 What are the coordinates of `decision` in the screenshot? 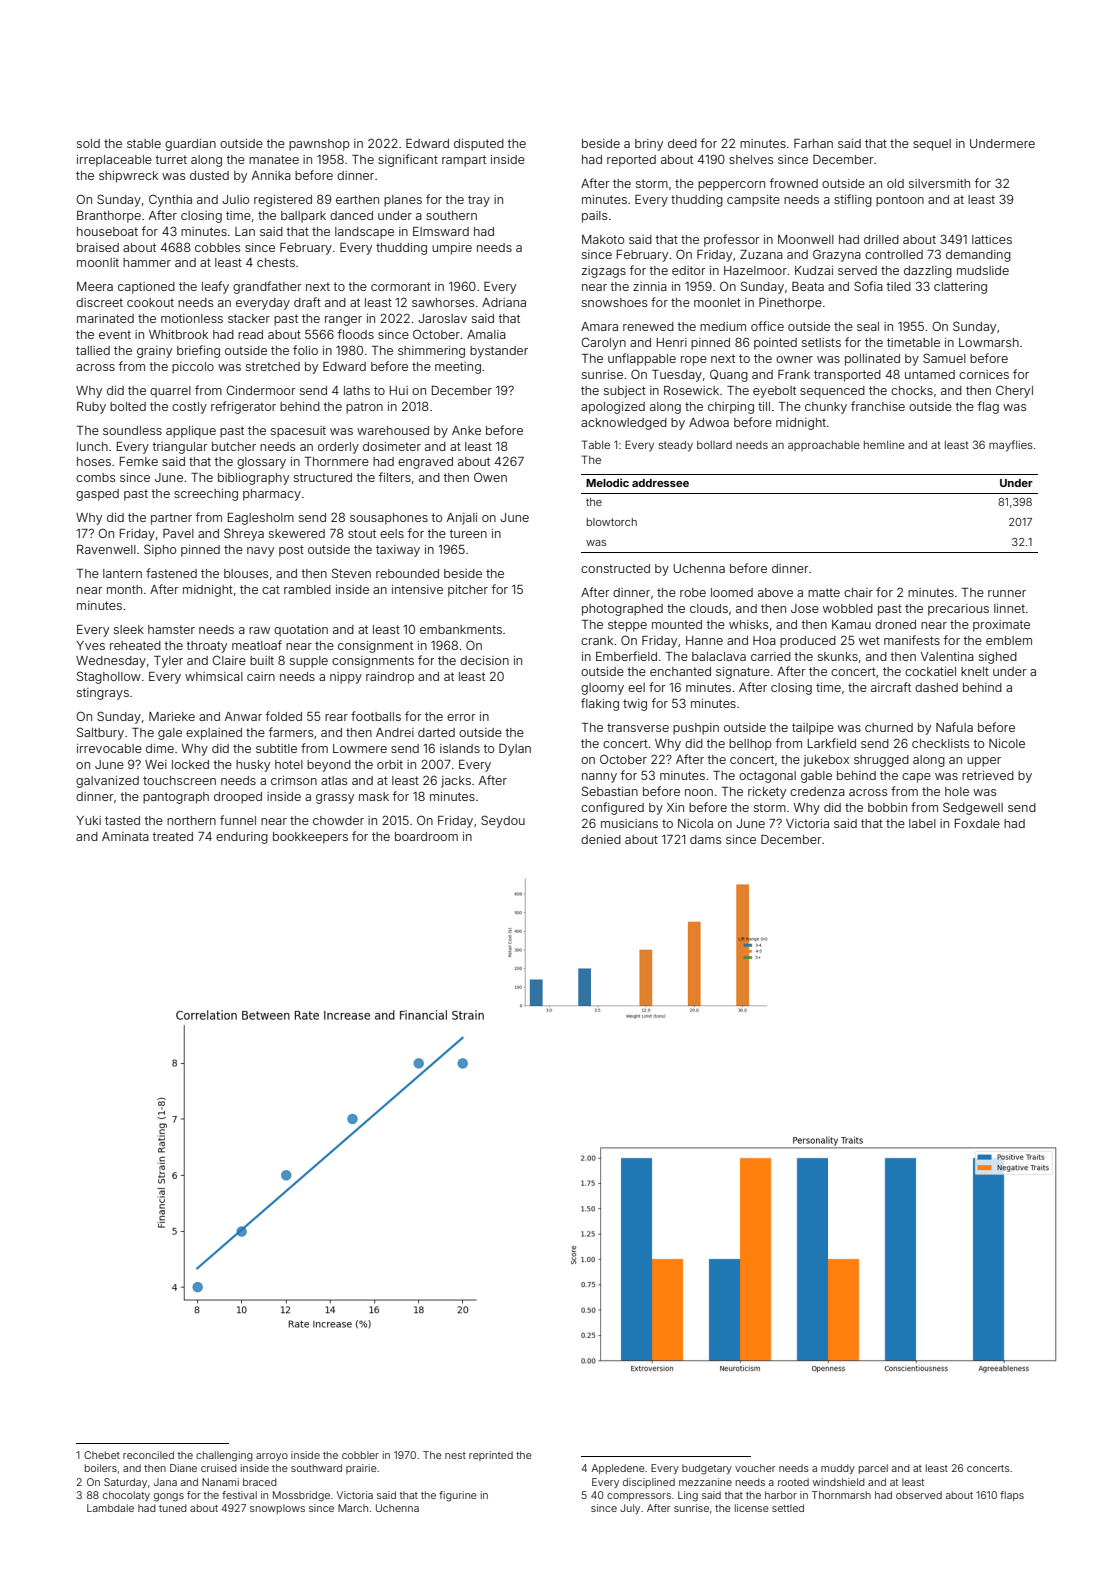 It's located at (484, 660).
